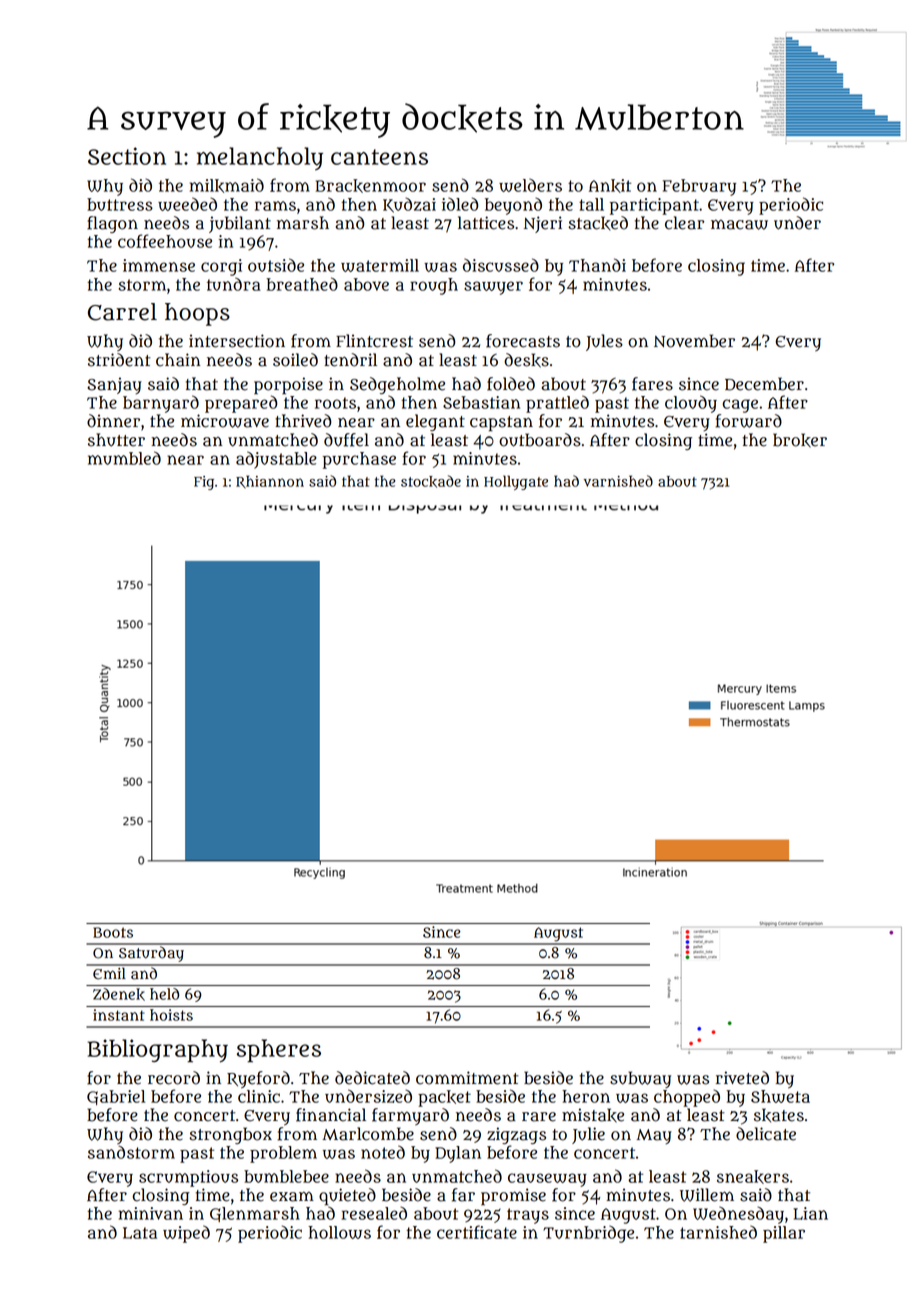 This image has width=924, height=1308. What do you see at coordinates (113, 932) in the image?
I see `Boots` at bounding box center [113, 932].
